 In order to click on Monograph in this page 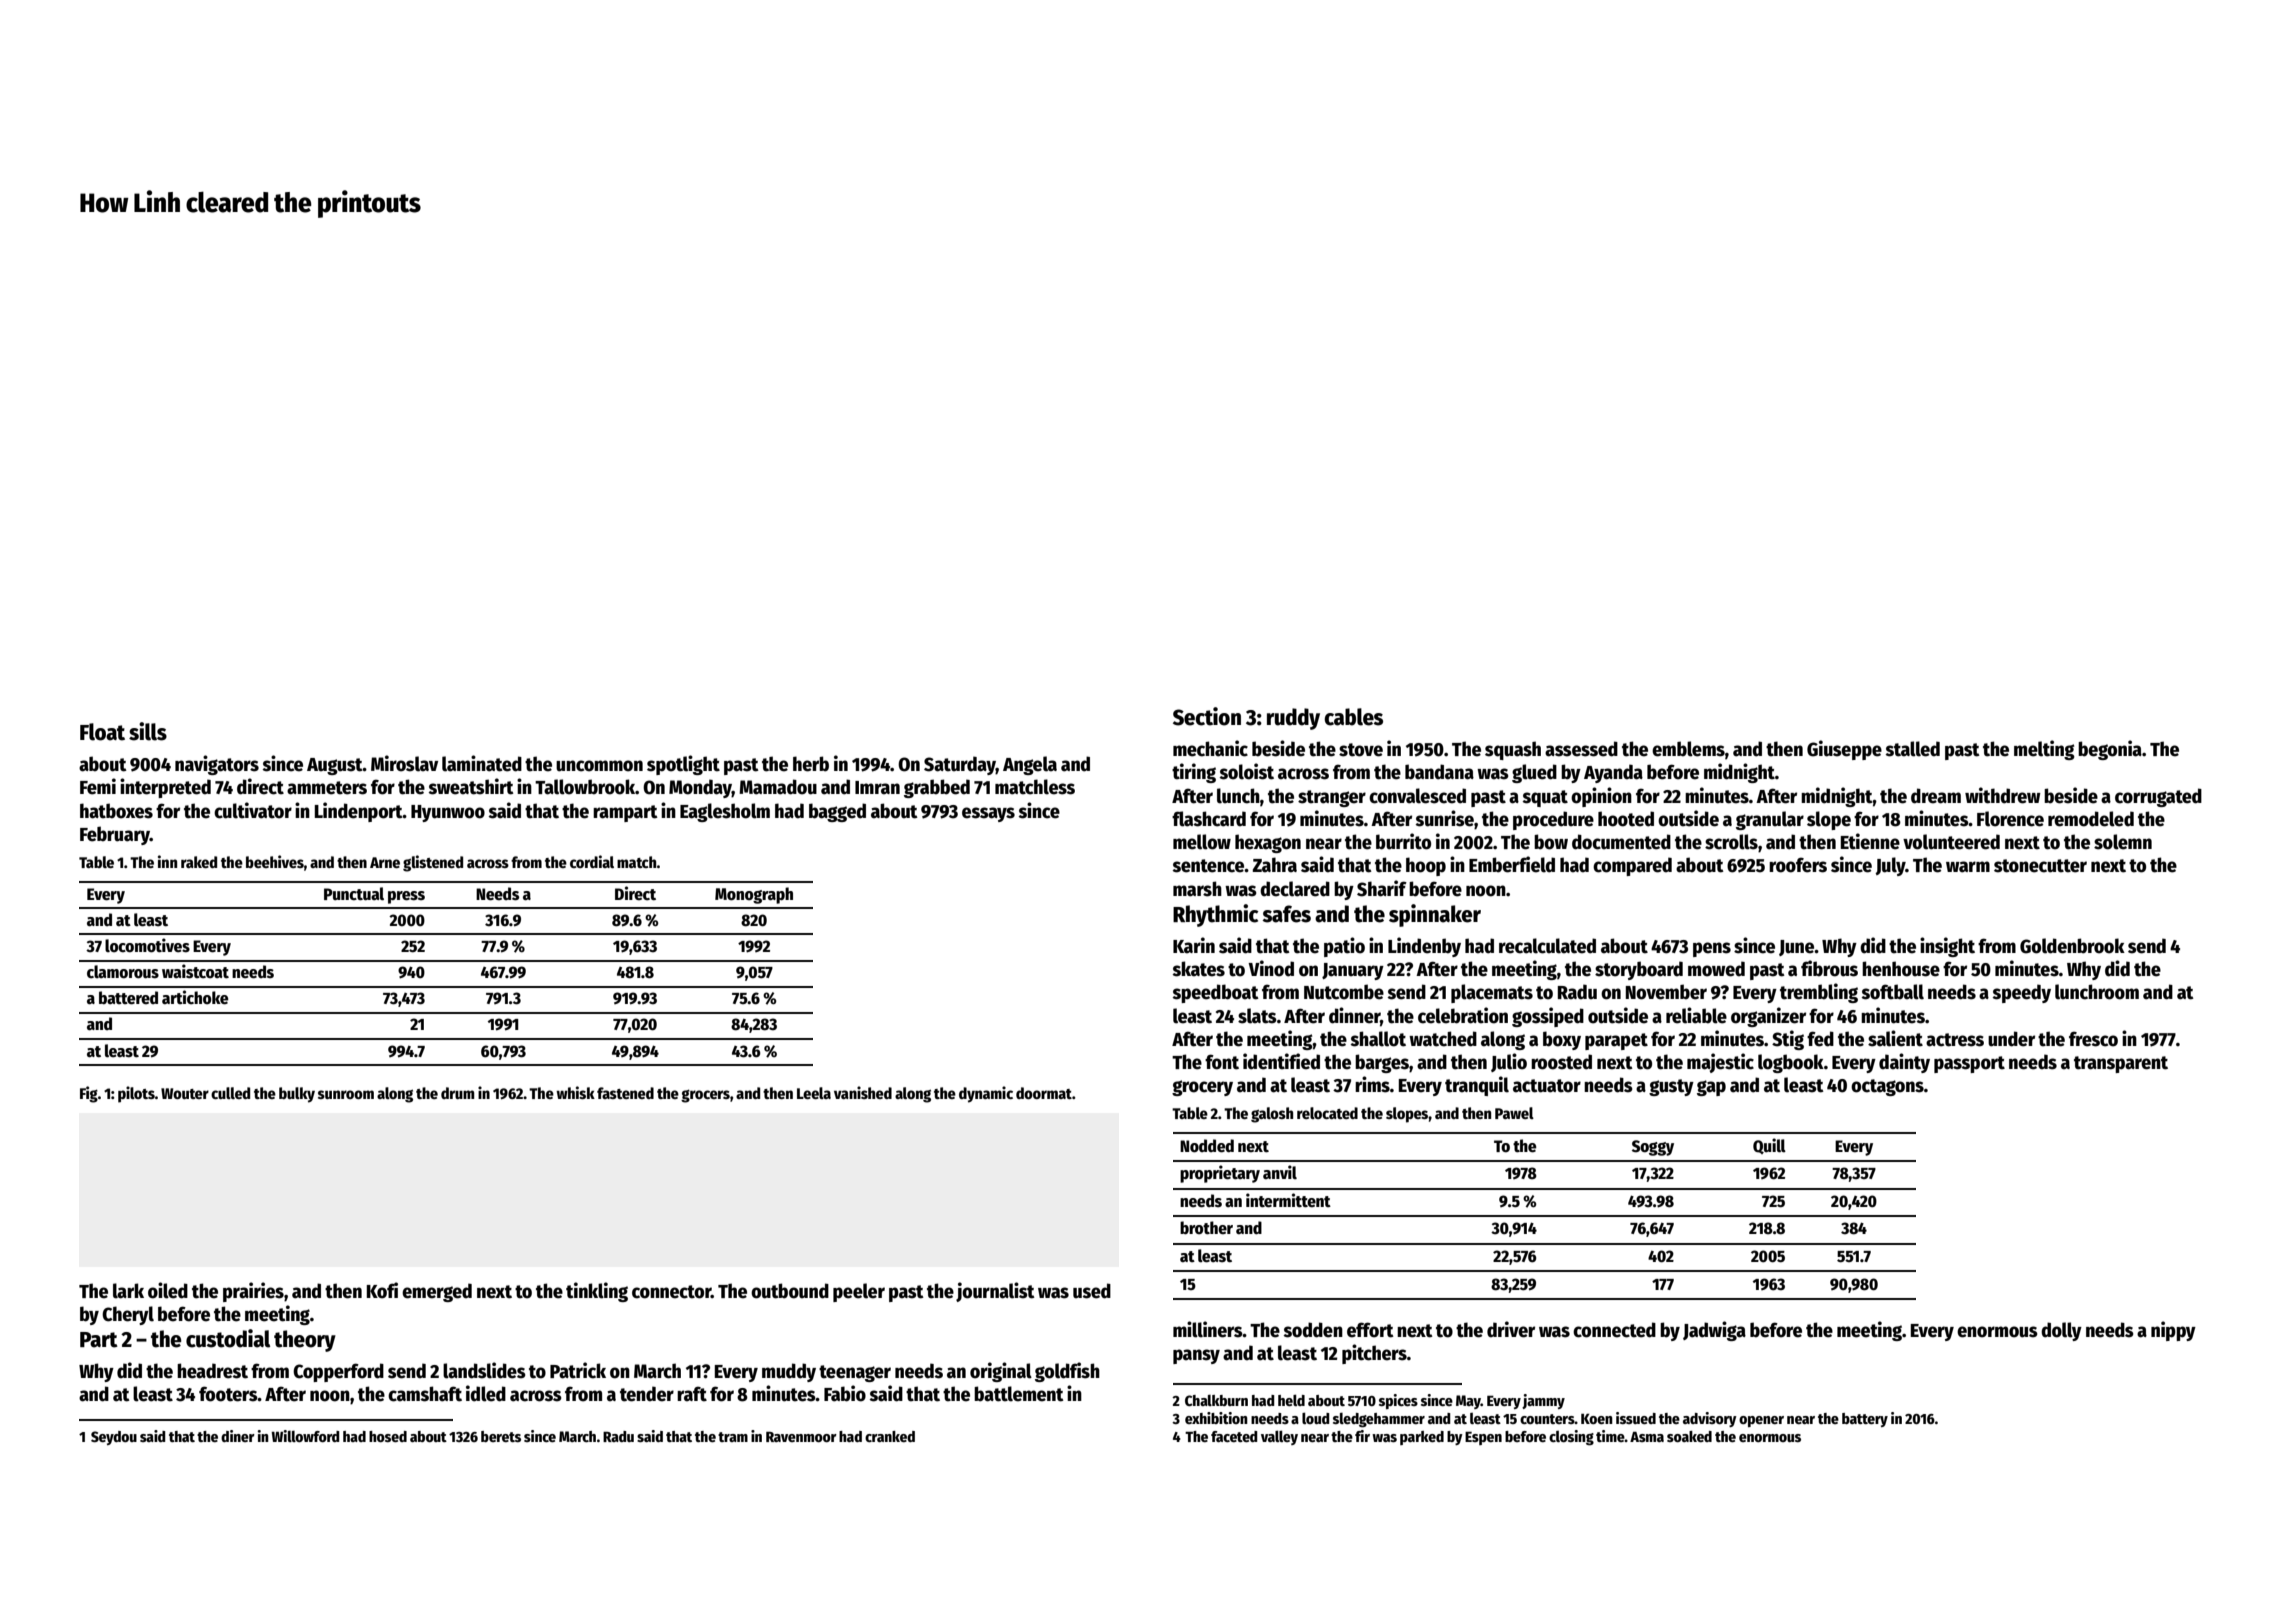, I will do `click(754, 895)`.
